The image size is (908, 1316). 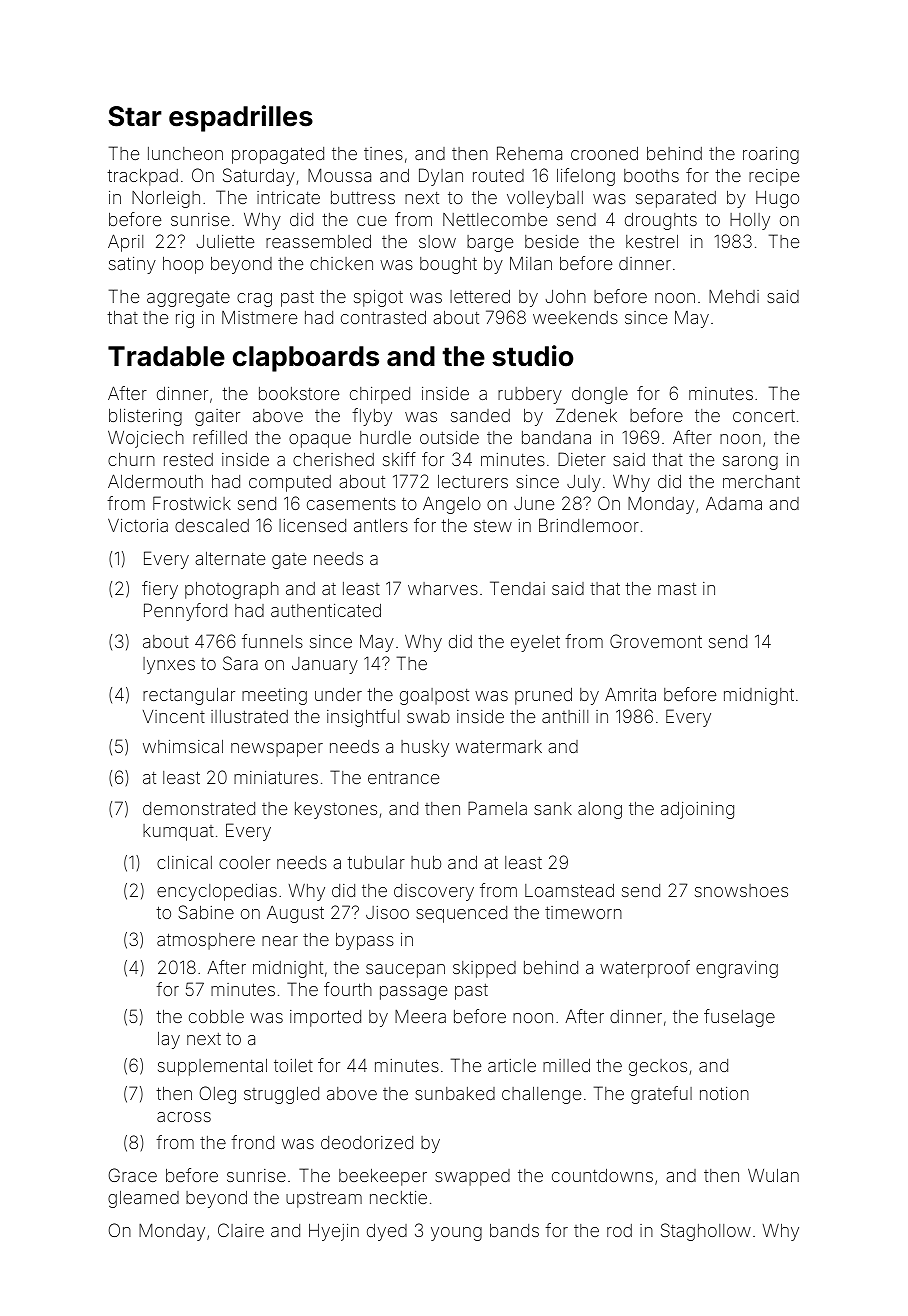 I want to click on crooned, so click(x=604, y=153).
